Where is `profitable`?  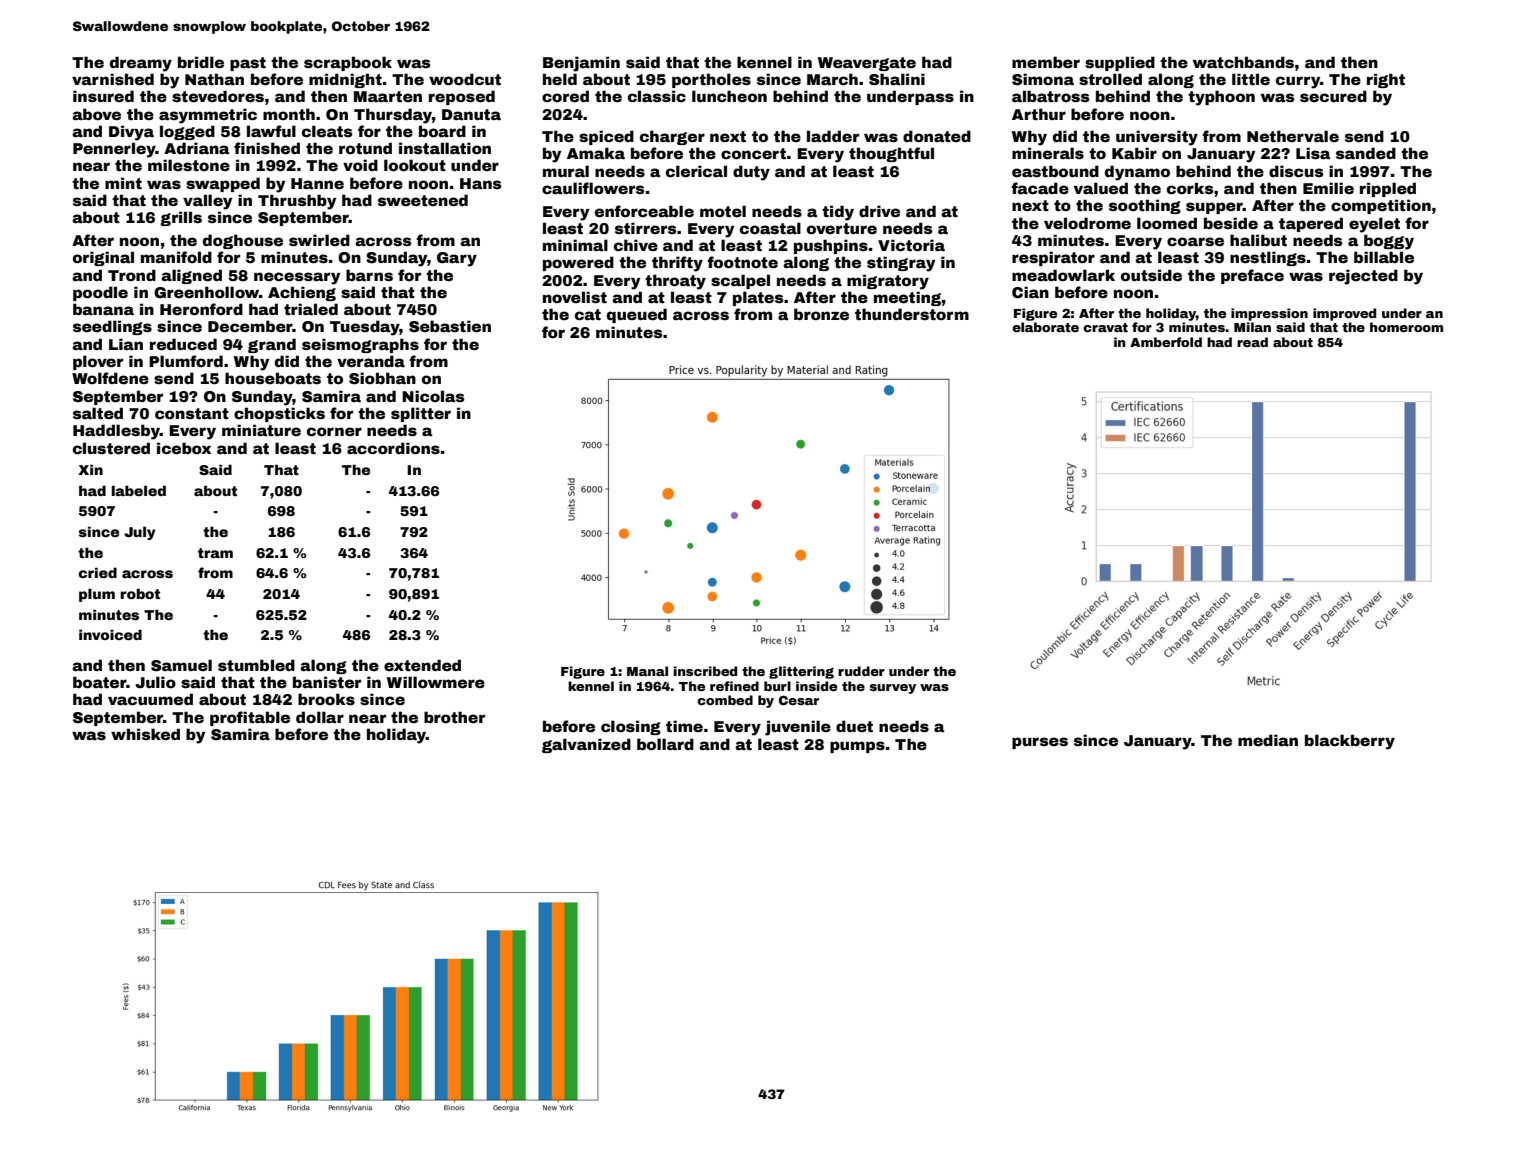
profitable is located at coordinates (250, 718).
